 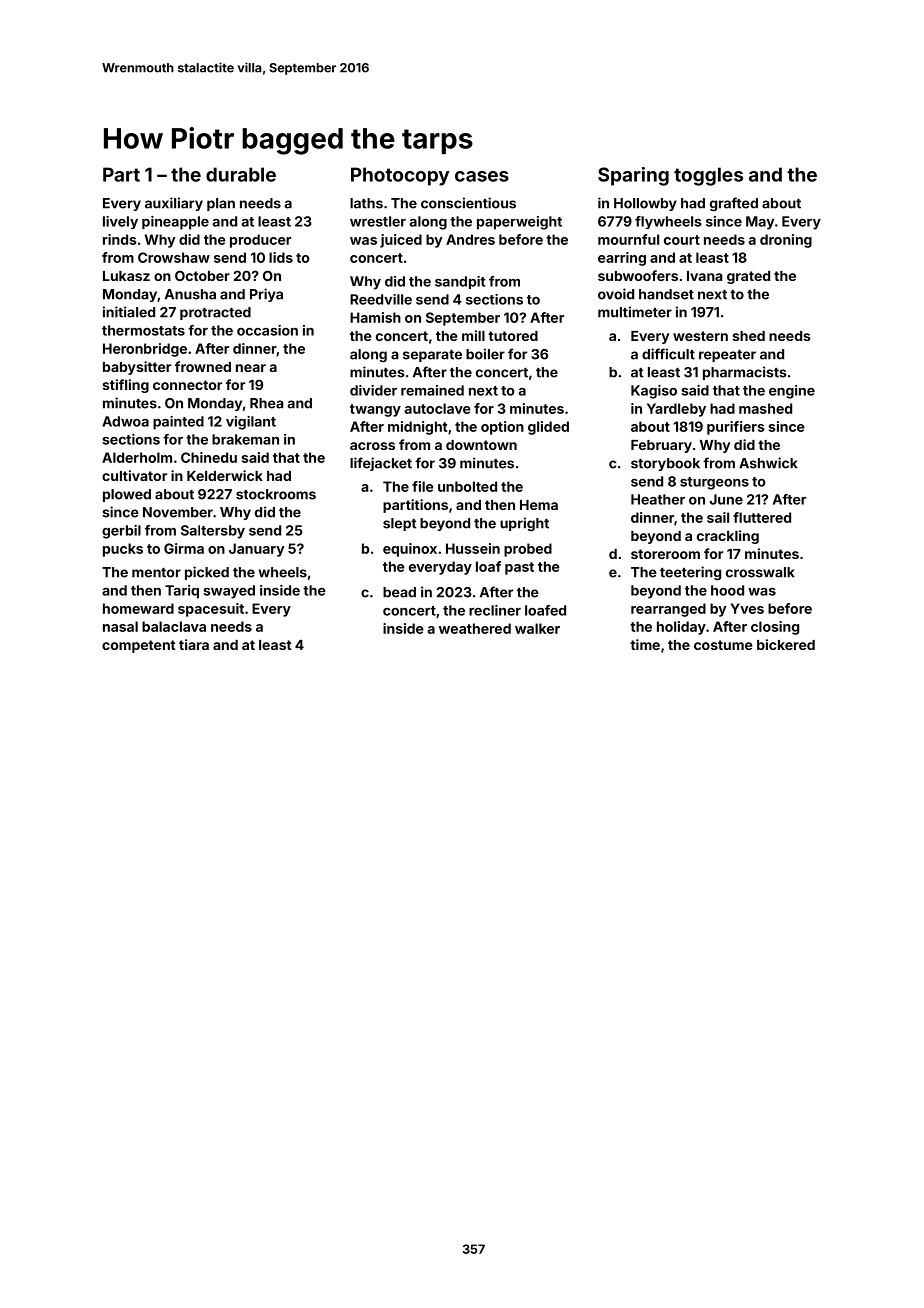 What do you see at coordinates (245, 439) in the screenshot?
I see `brakeman` at bounding box center [245, 439].
